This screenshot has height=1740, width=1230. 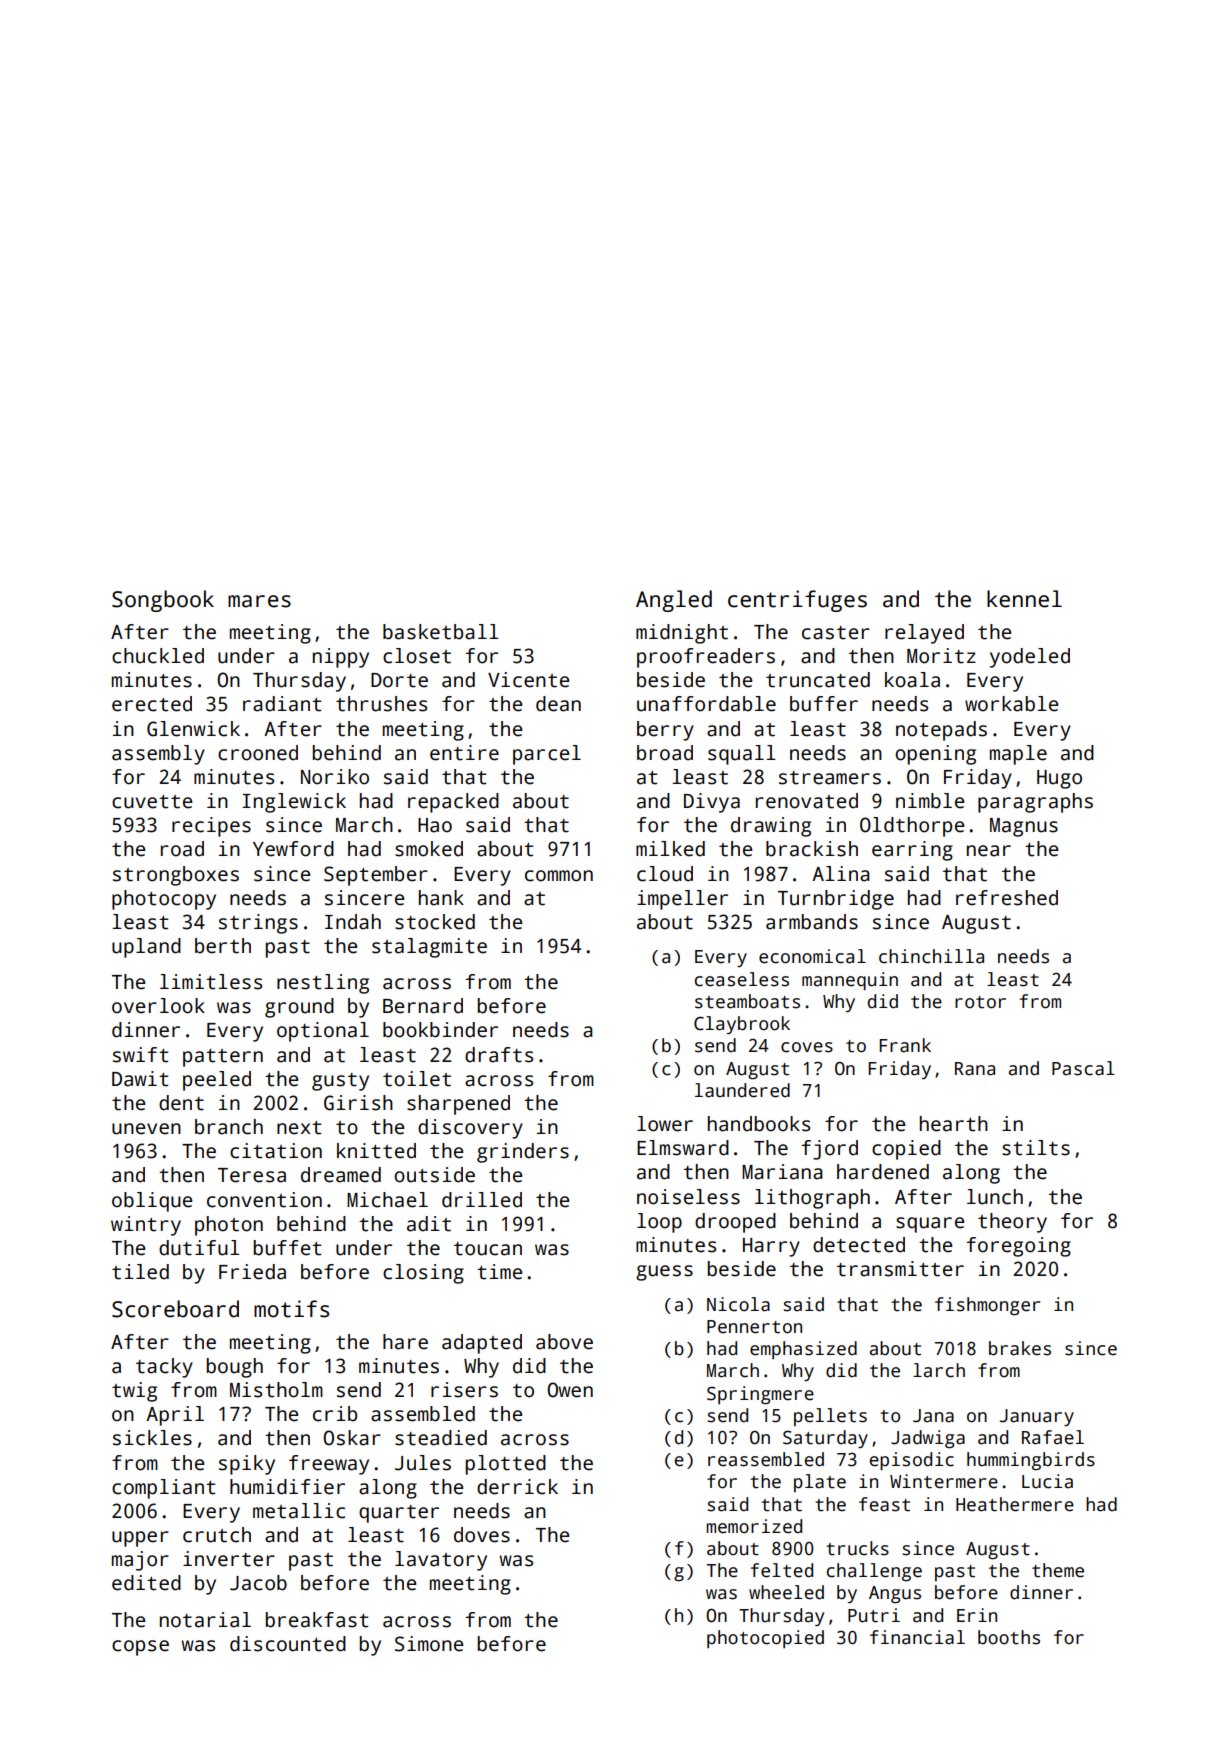 I want to click on copse, so click(x=140, y=1648).
